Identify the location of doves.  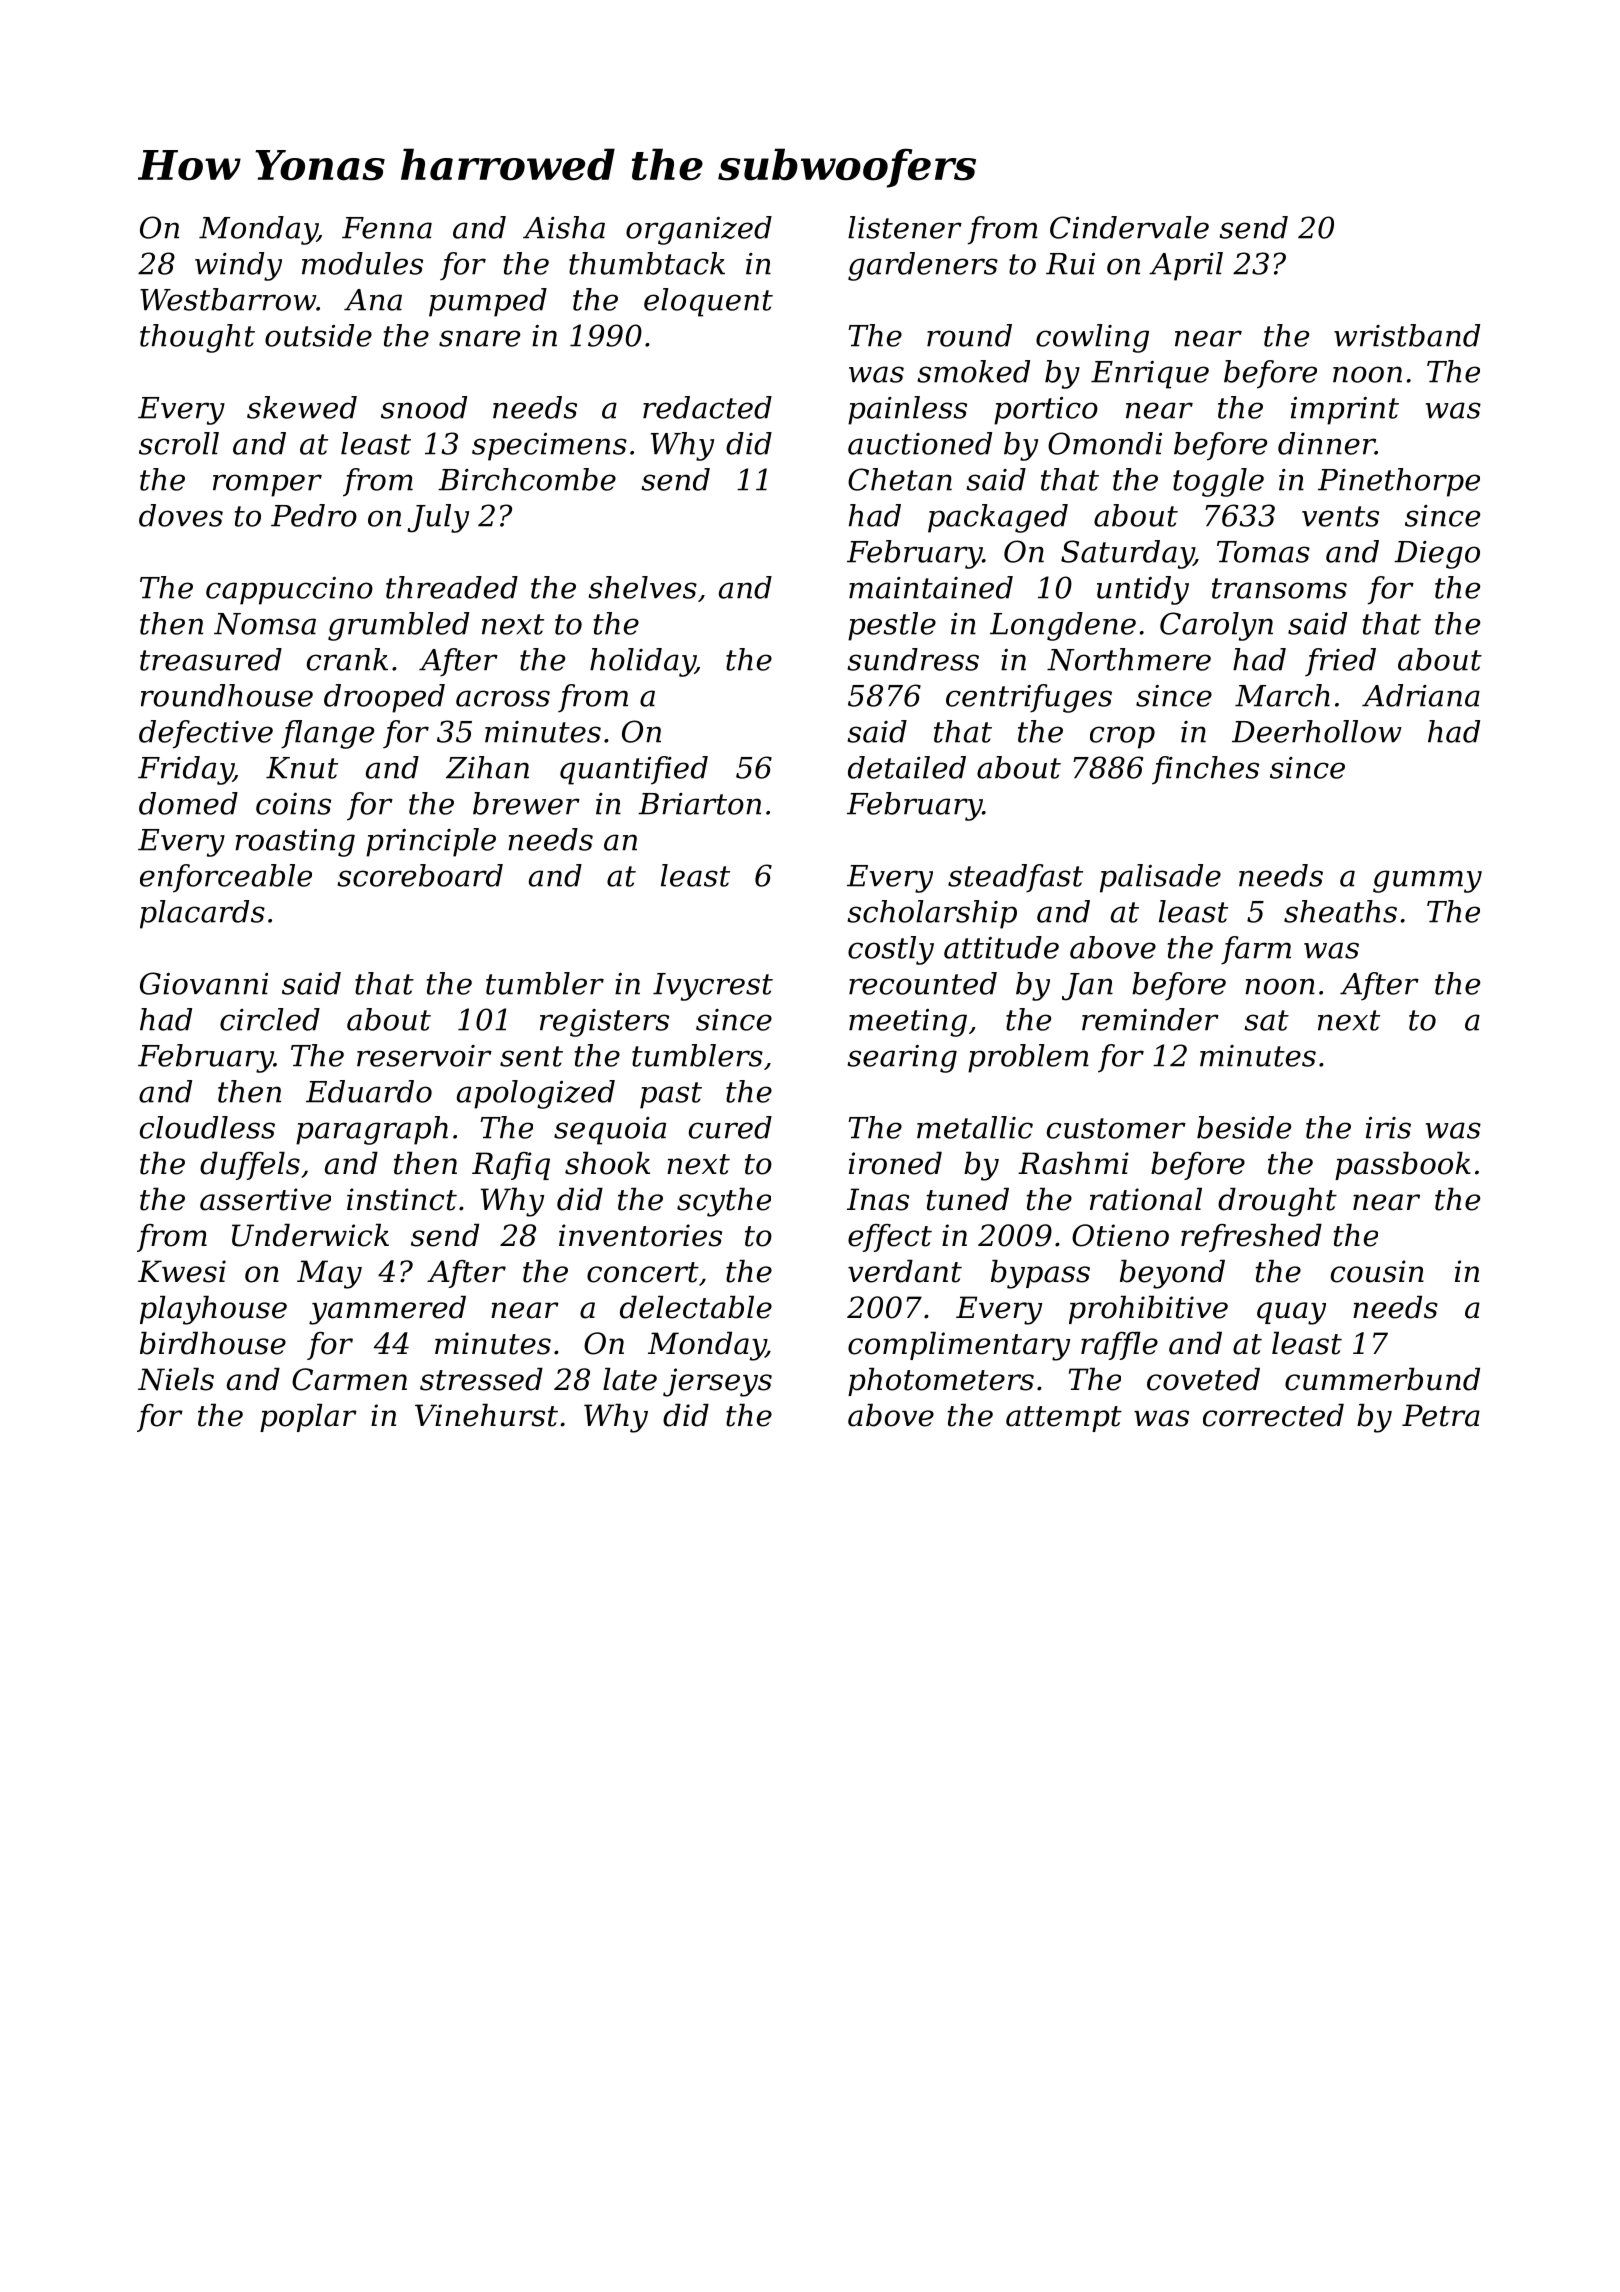
(181, 515).
